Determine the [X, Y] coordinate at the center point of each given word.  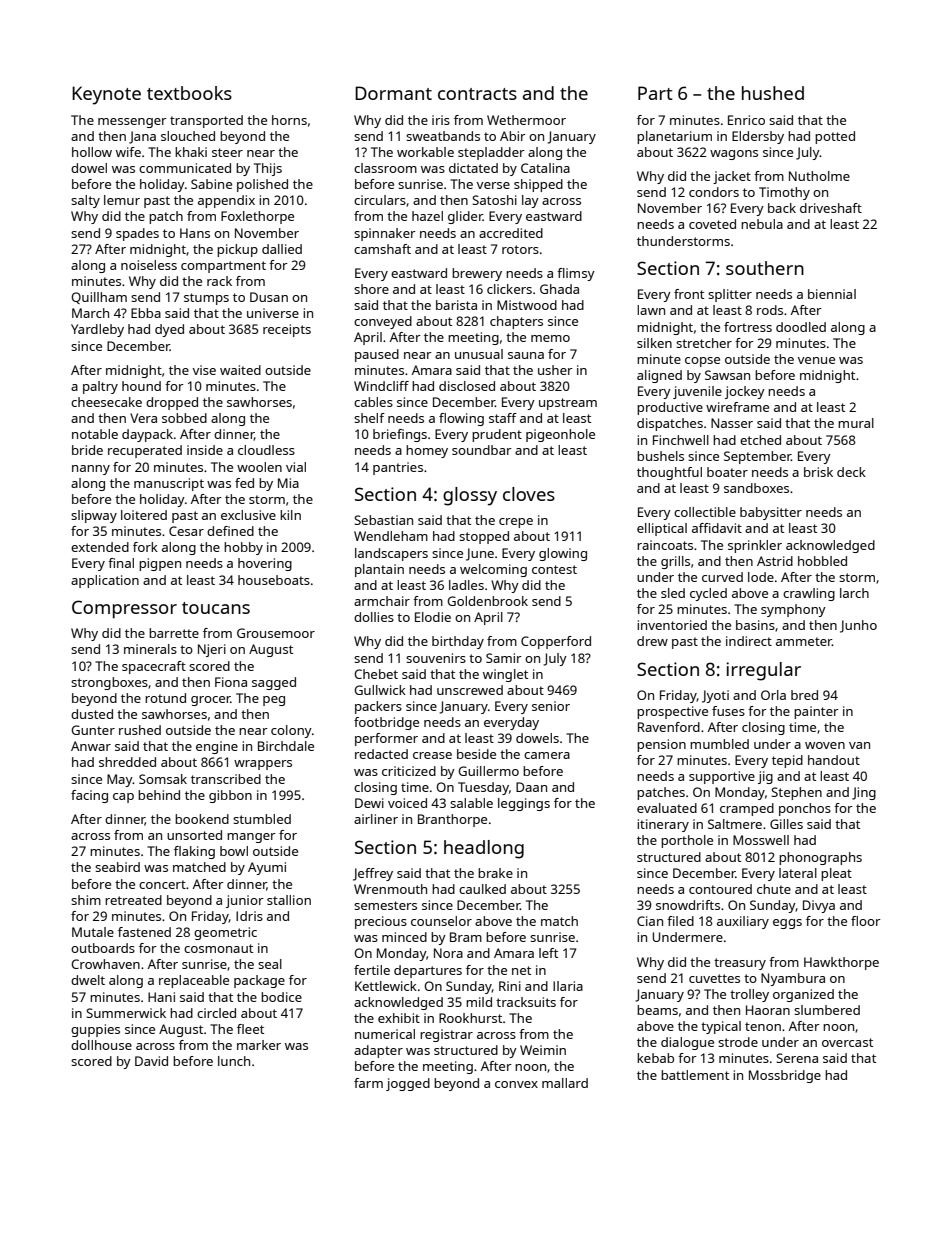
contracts [477, 94]
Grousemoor [276, 633]
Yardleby [97, 330]
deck [851, 472]
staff [503, 418]
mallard [565, 1083]
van [859, 745]
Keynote [106, 95]
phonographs [820, 858]
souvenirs [436, 658]
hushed [773, 93]
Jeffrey [373, 874]
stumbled [262, 819]
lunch [234, 1061]
